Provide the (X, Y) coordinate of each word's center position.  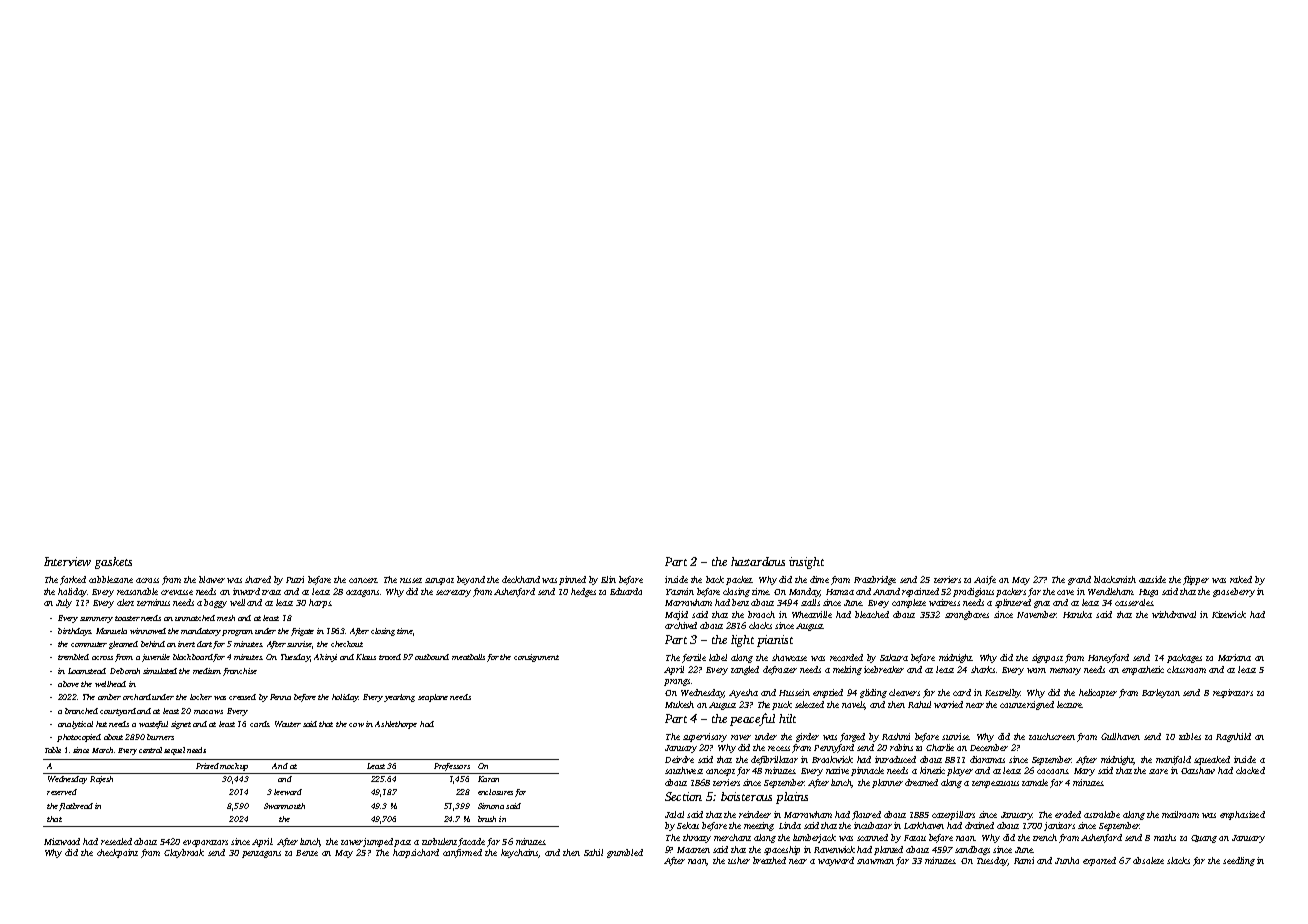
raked (1241, 579)
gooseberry (1234, 592)
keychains (519, 853)
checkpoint (117, 853)
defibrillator (774, 760)
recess (779, 748)
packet (739, 580)
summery (96, 620)
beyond (471, 580)
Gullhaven (1120, 736)
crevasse (177, 592)
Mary (1084, 772)
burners (160, 737)
